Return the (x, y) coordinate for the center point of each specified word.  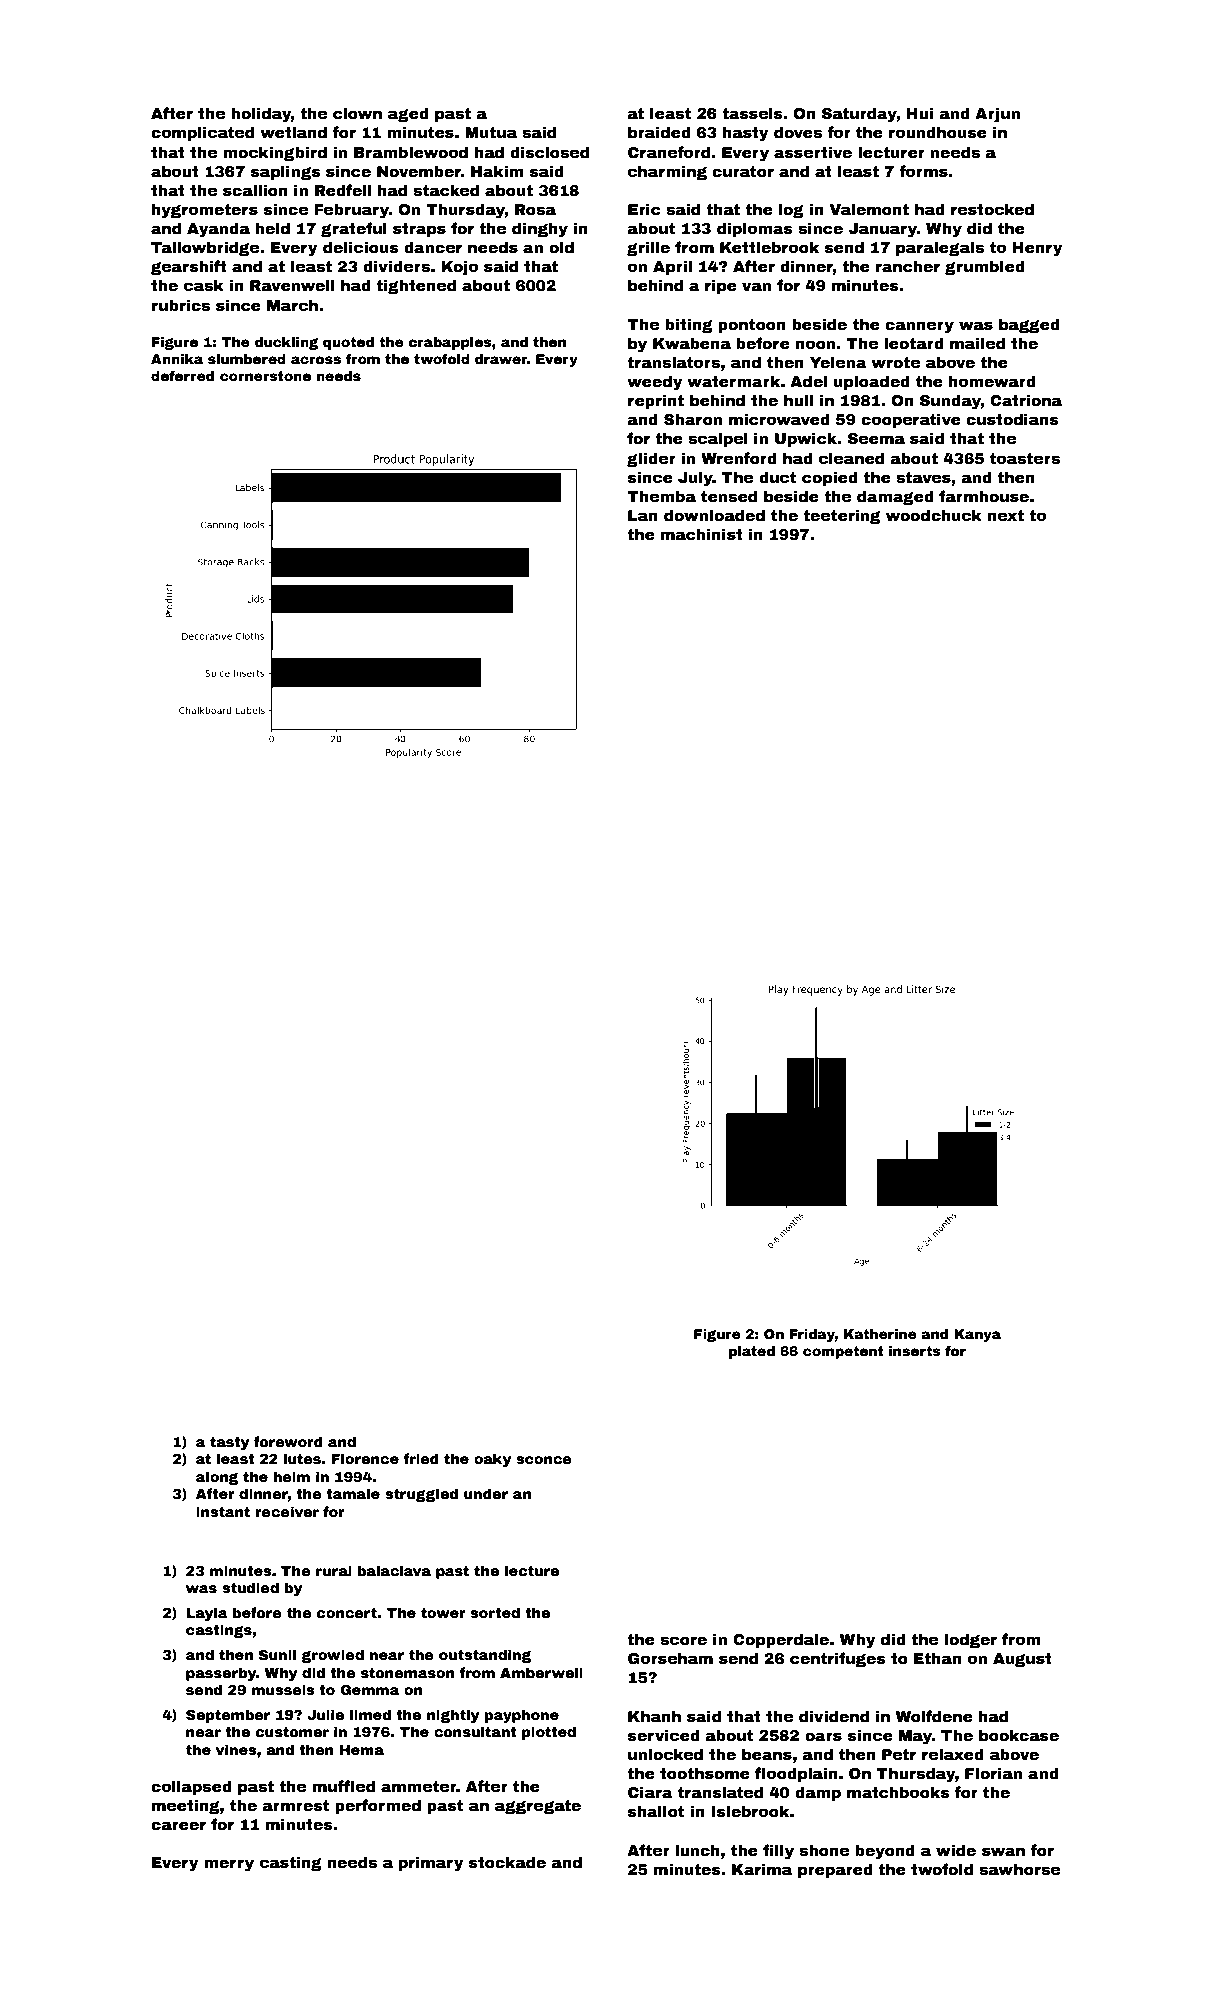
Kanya (977, 1335)
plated (752, 1352)
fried (421, 1458)
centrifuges (838, 1659)
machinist (702, 534)
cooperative (911, 420)
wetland (293, 132)
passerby (221, 1674)
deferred (182, 375)
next (1006, 515)
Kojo (459, 268)
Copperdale (781, 1640)
